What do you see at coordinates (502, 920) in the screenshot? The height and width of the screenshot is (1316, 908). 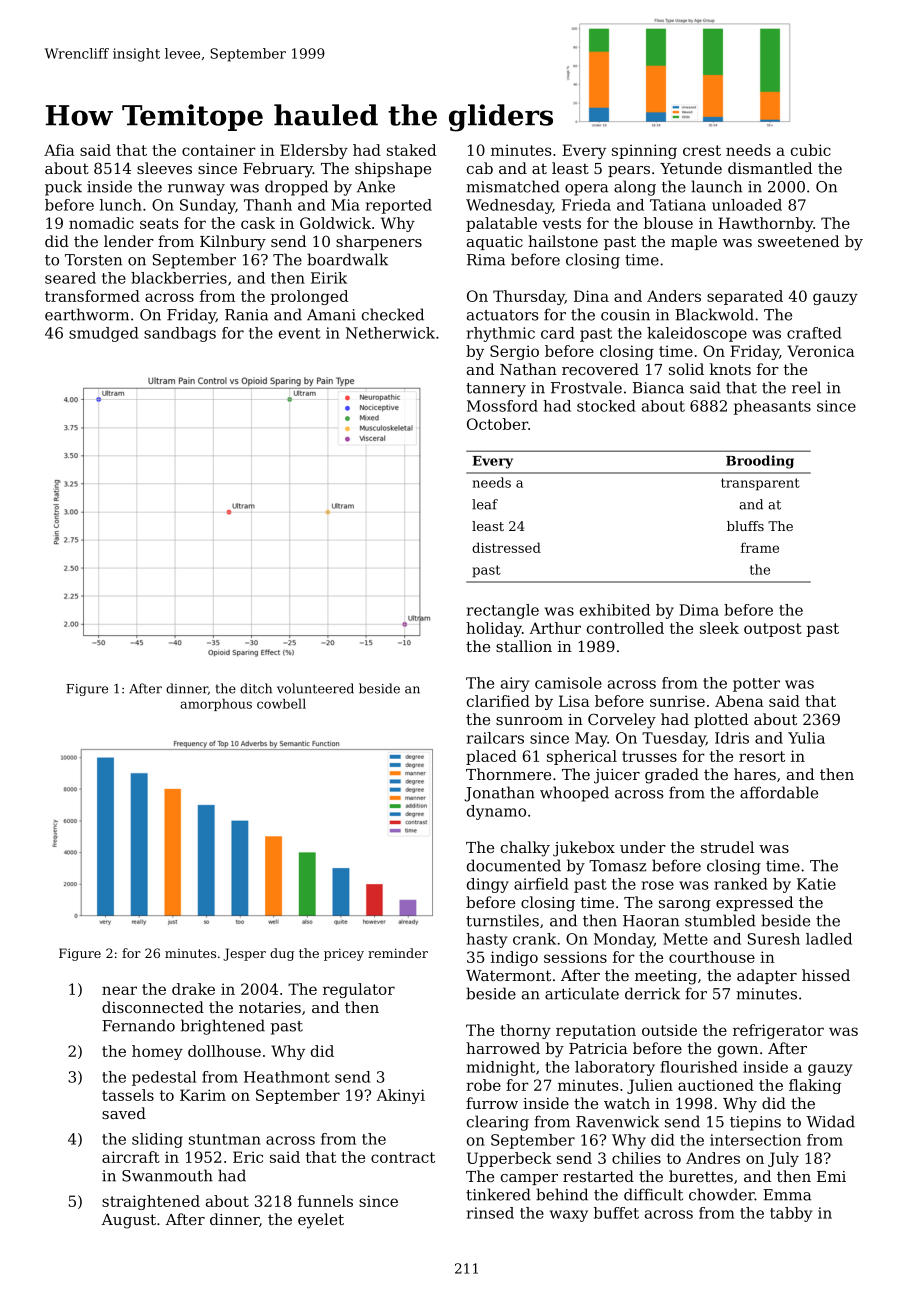 I see `turnstiles` at bounding box center [502, 920].
